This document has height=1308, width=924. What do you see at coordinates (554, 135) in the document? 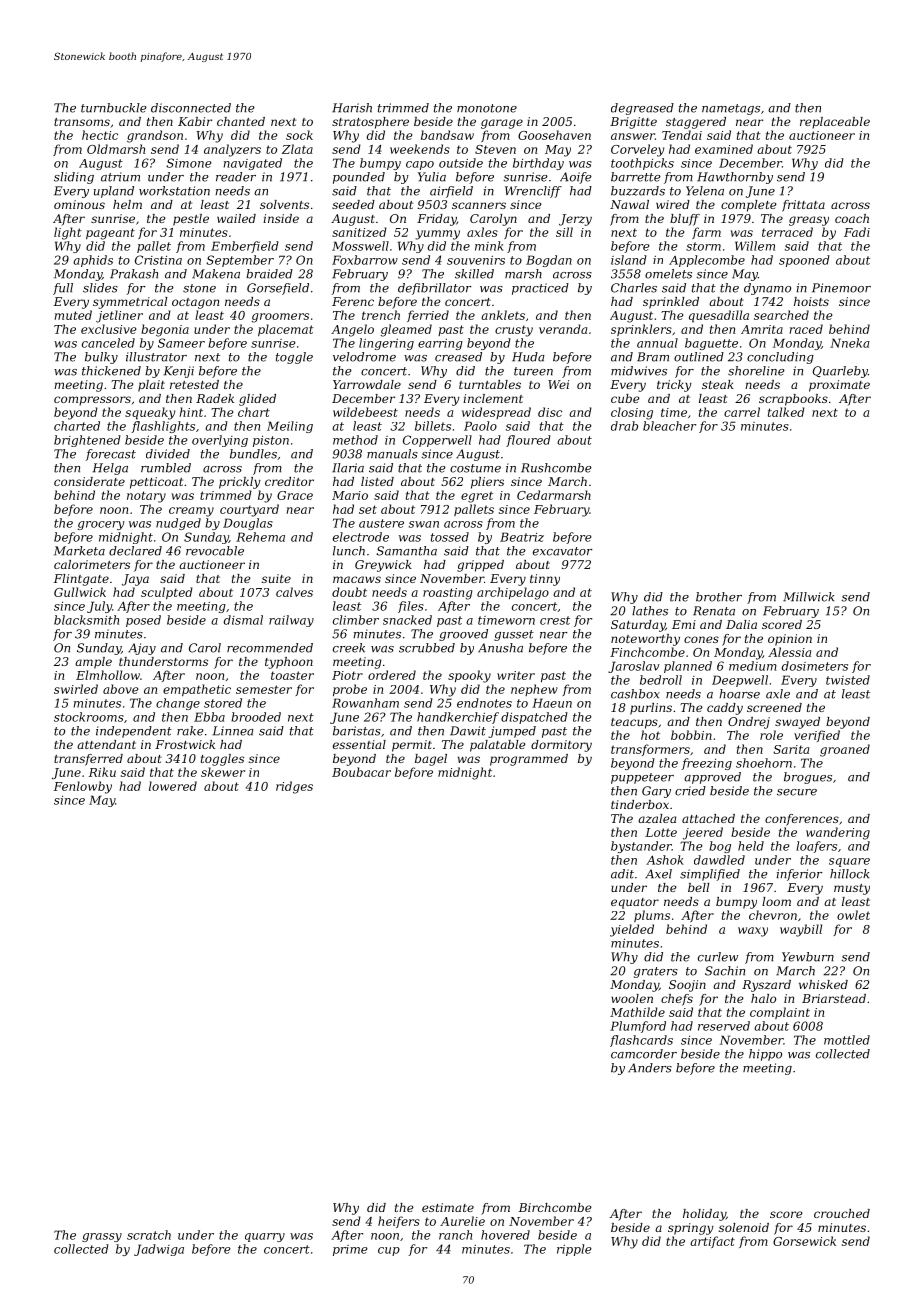
I see `Goosehaven` at bounding box center [554, 135].
